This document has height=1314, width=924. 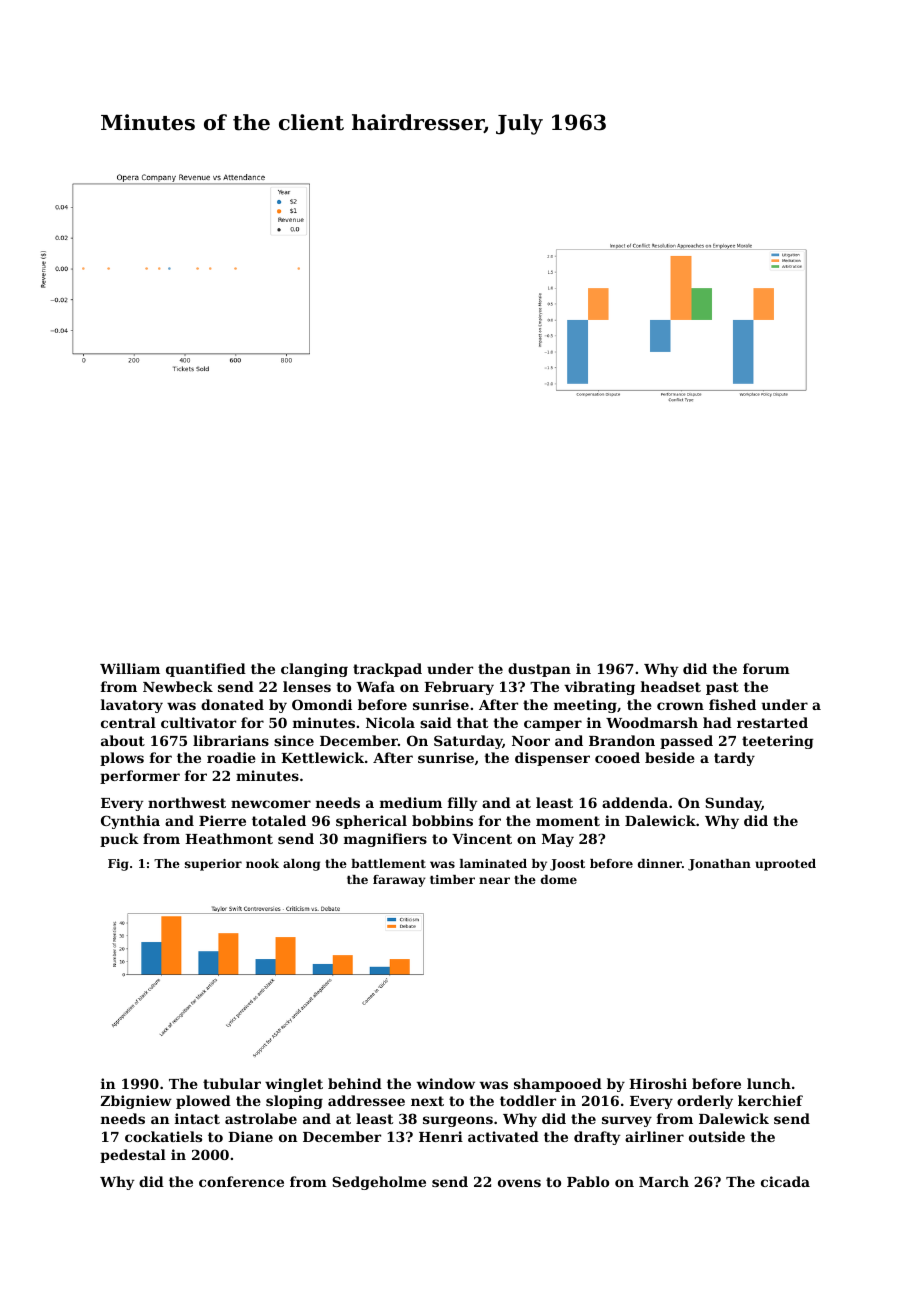 I want to click on near, so click(x=494, y=880).
